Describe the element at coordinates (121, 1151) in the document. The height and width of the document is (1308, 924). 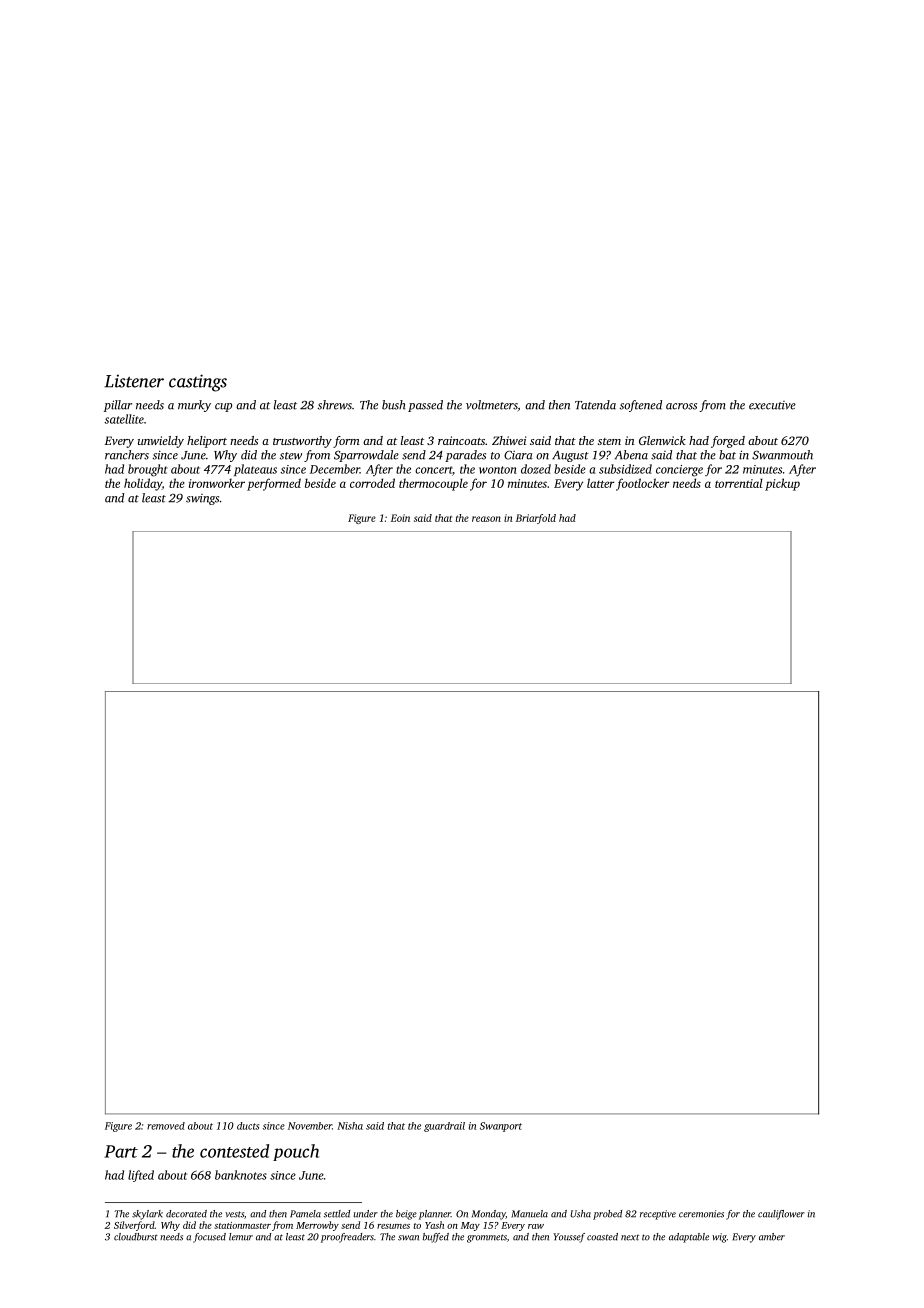
I see `Part` at that location.
